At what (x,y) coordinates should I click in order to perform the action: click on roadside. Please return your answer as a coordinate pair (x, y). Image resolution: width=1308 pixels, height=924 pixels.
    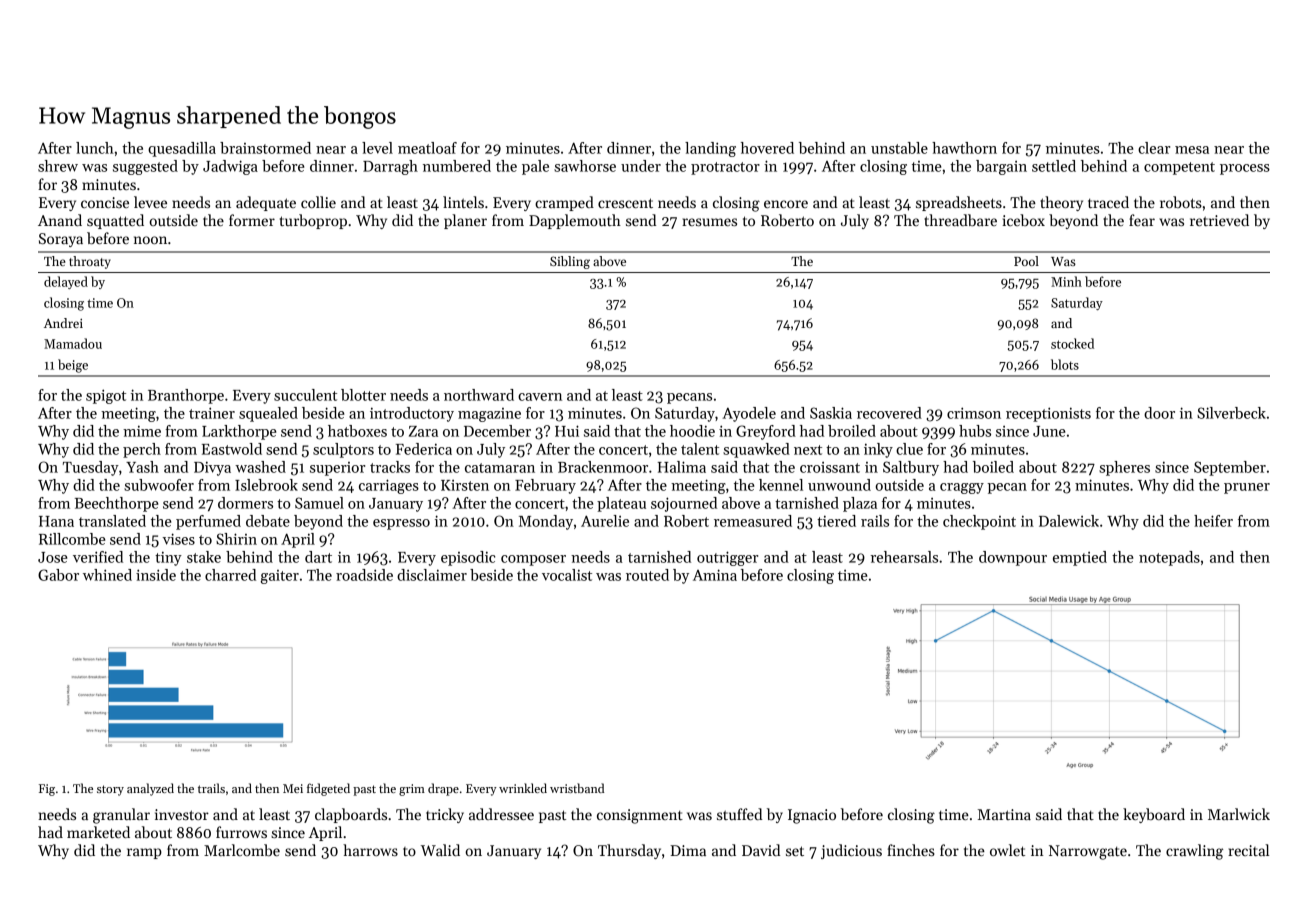
    Looking at the image, I should click on (364, 575).
